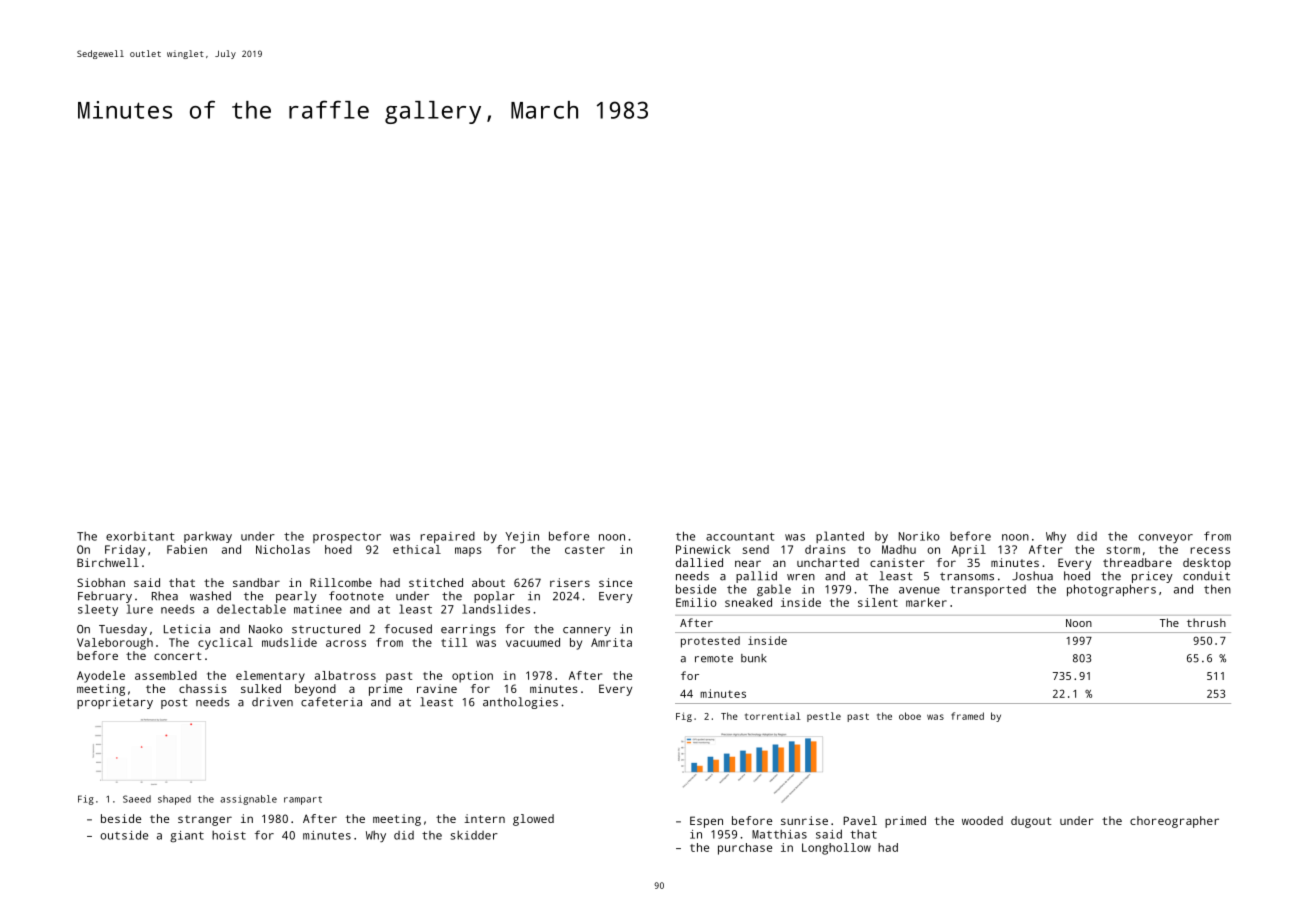 The height and width of the screenshot is (924, 1308). I want to click on Fabien, so click(187, 549).
